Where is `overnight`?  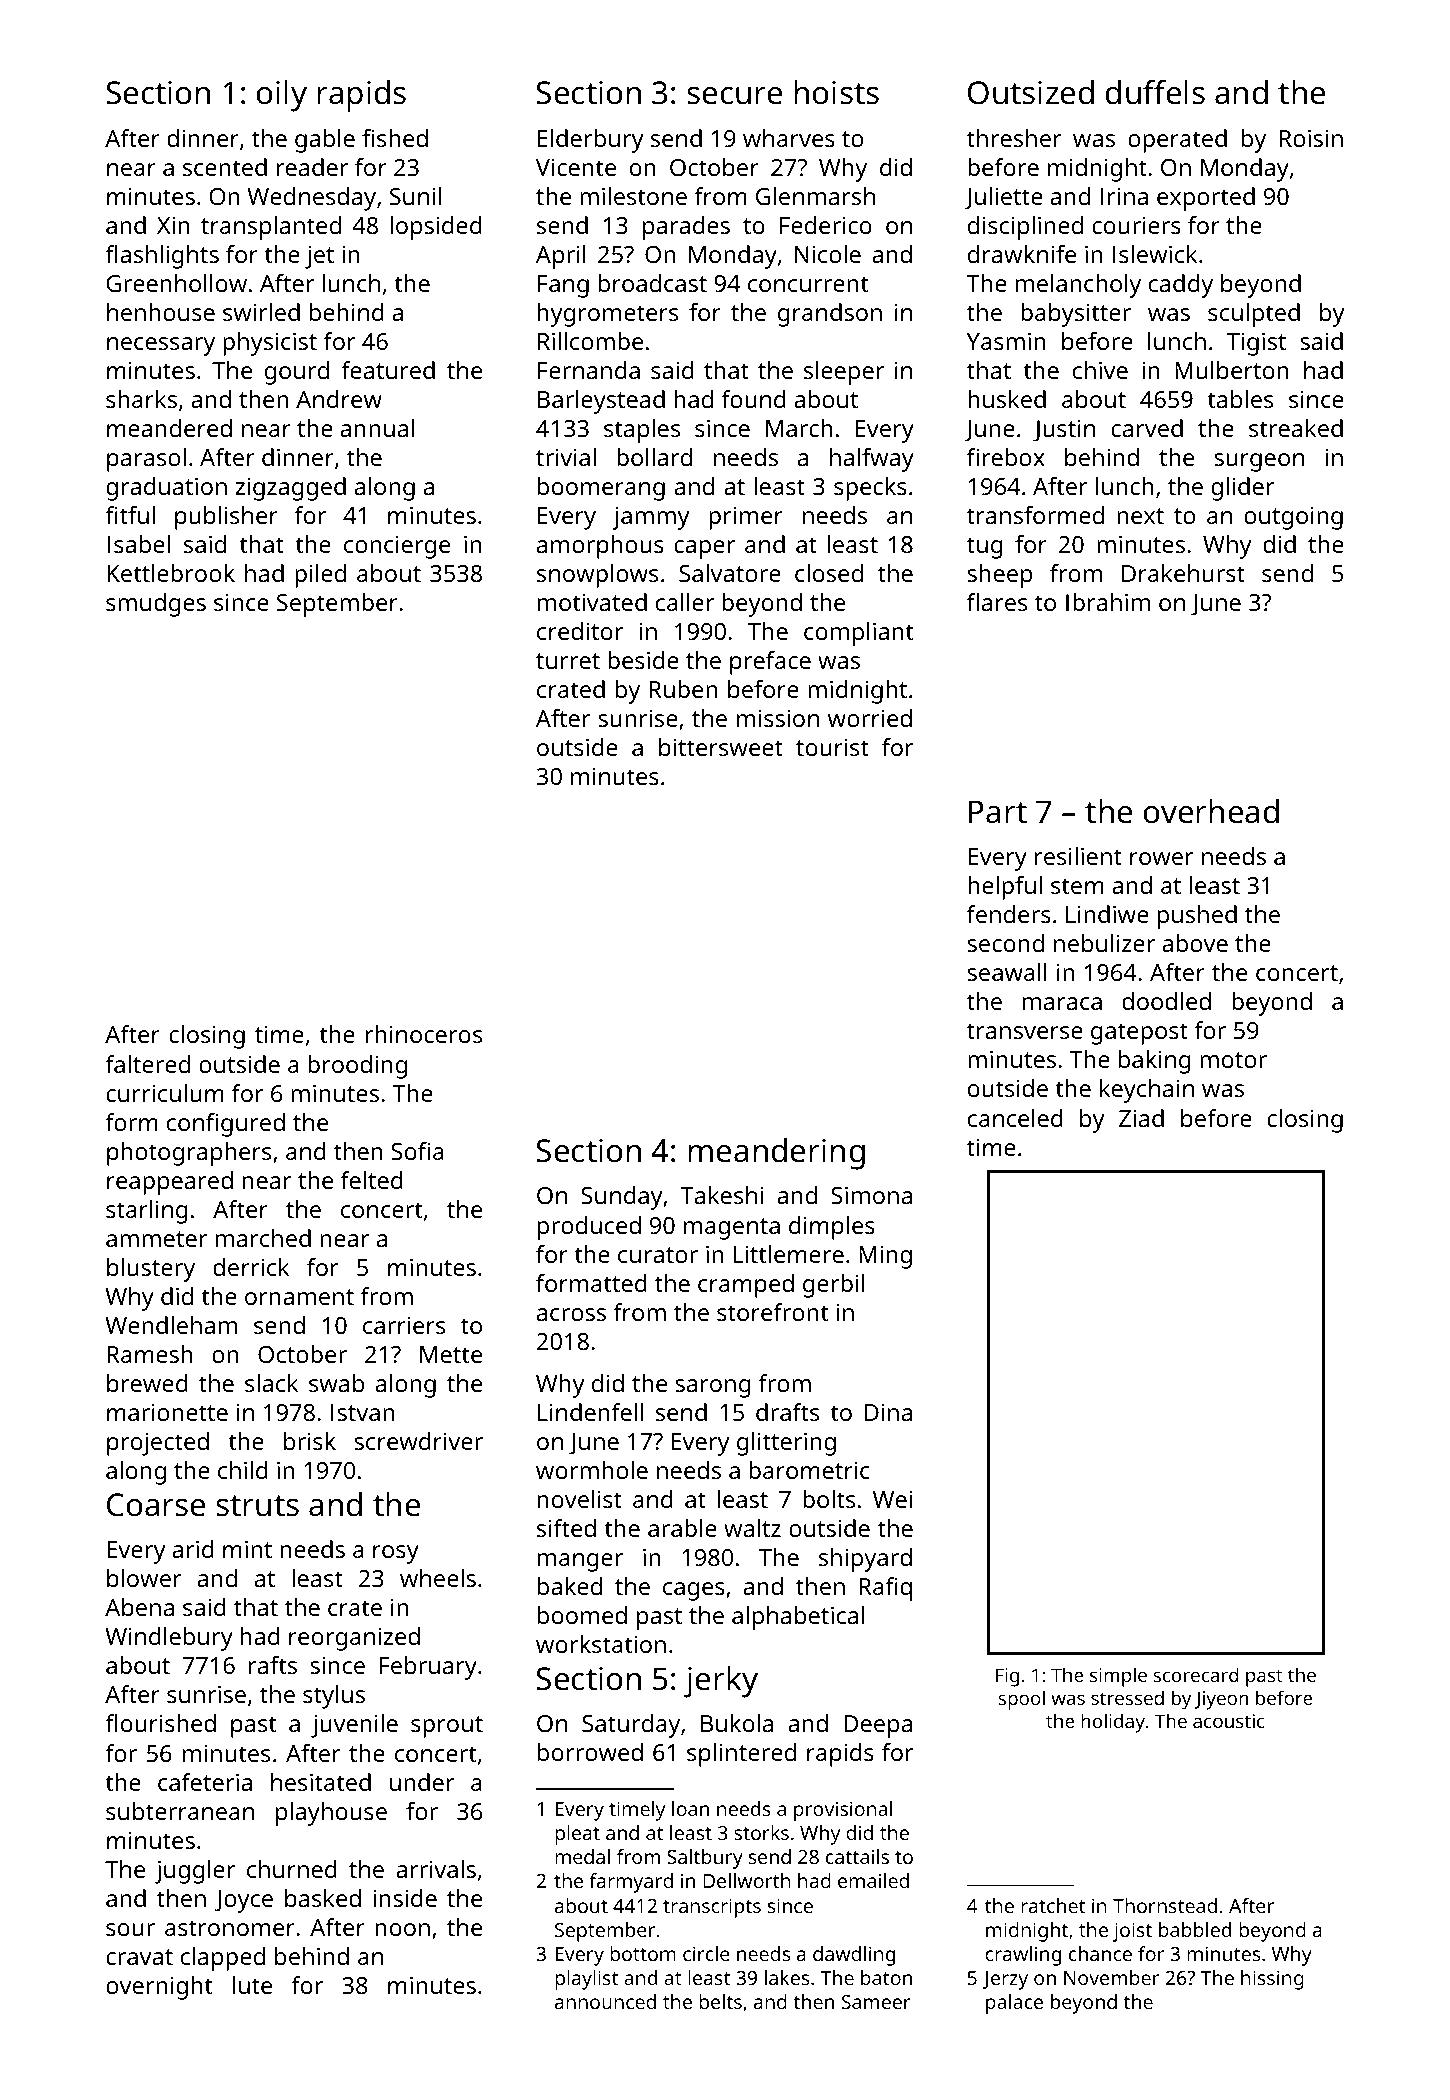
overnight is located at coordinates (159, 1988).
